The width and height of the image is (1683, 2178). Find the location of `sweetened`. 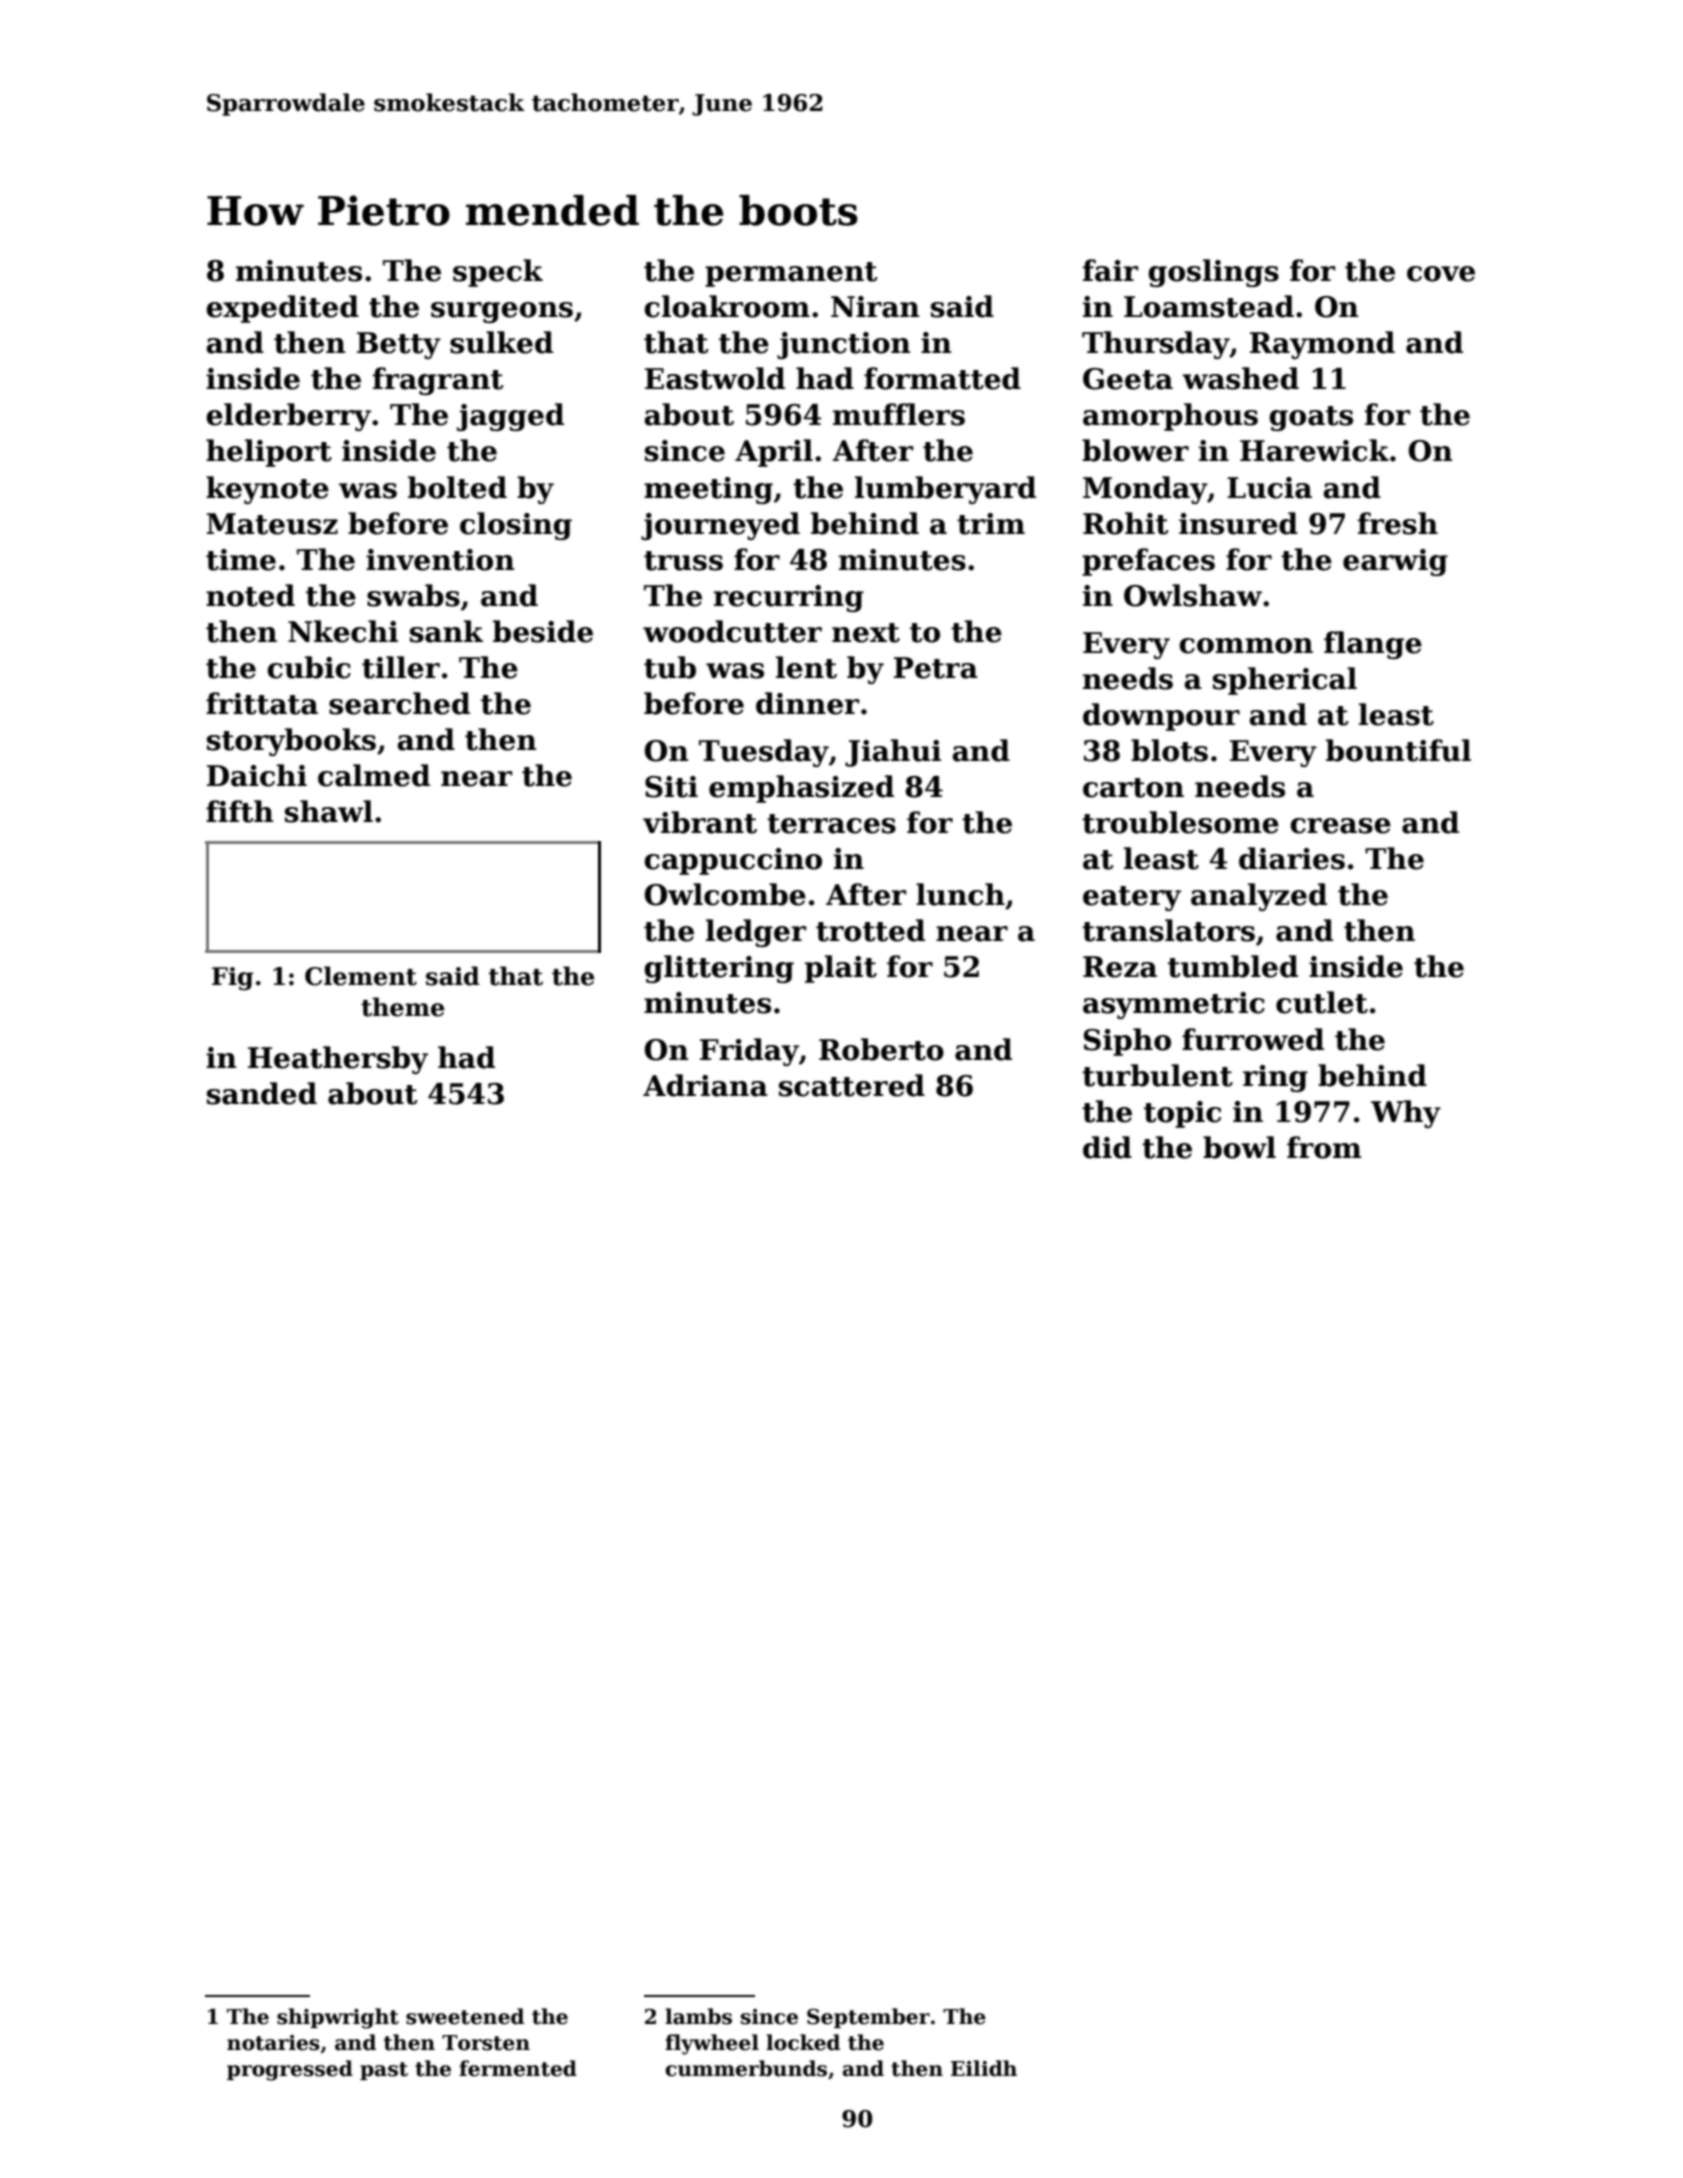

sweetened is located at coordinates (465, 2016).
